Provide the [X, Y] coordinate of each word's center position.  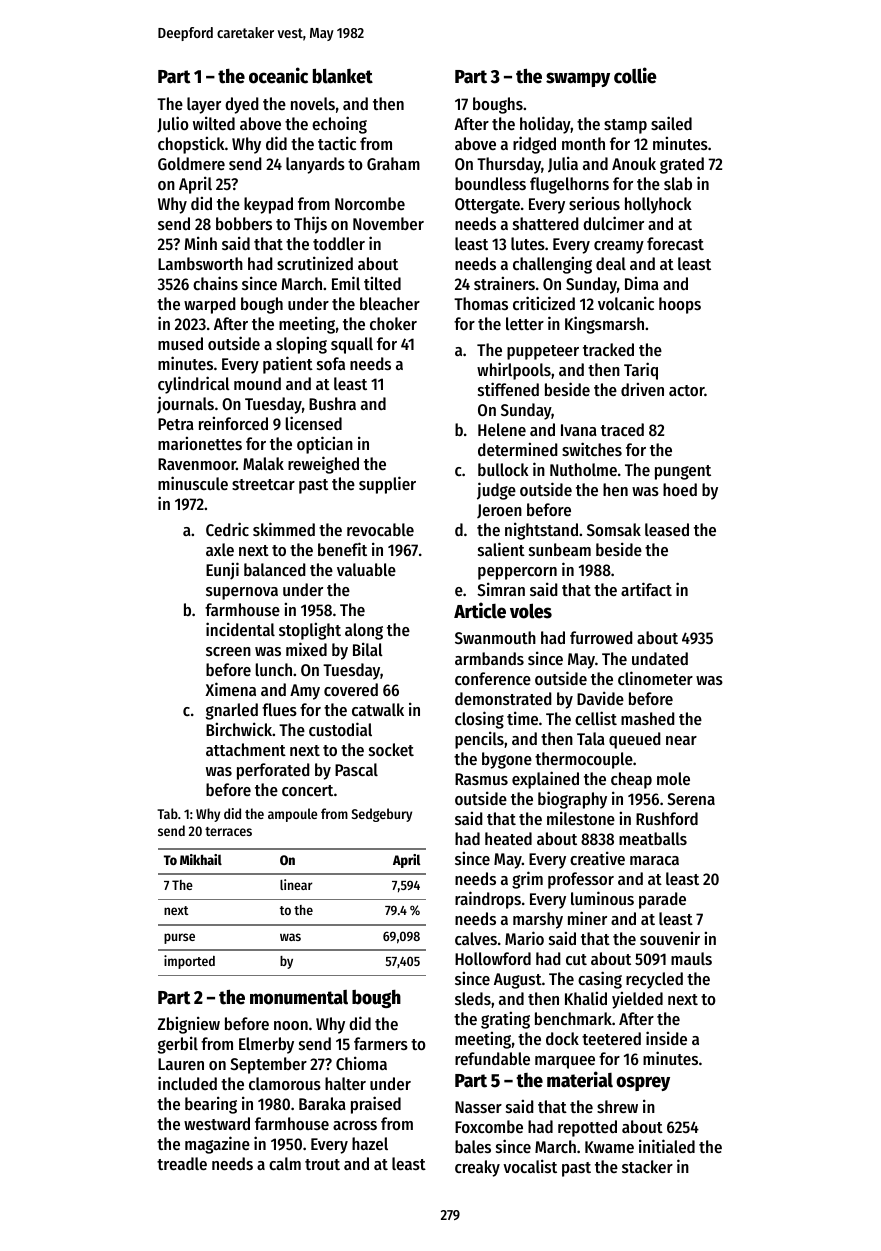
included [187, 1083]
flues [279, 709]
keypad [268, 205]
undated [660, 658]
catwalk [378, 709]
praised [376, 1105]
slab [678, 183]
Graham [393, 163]
